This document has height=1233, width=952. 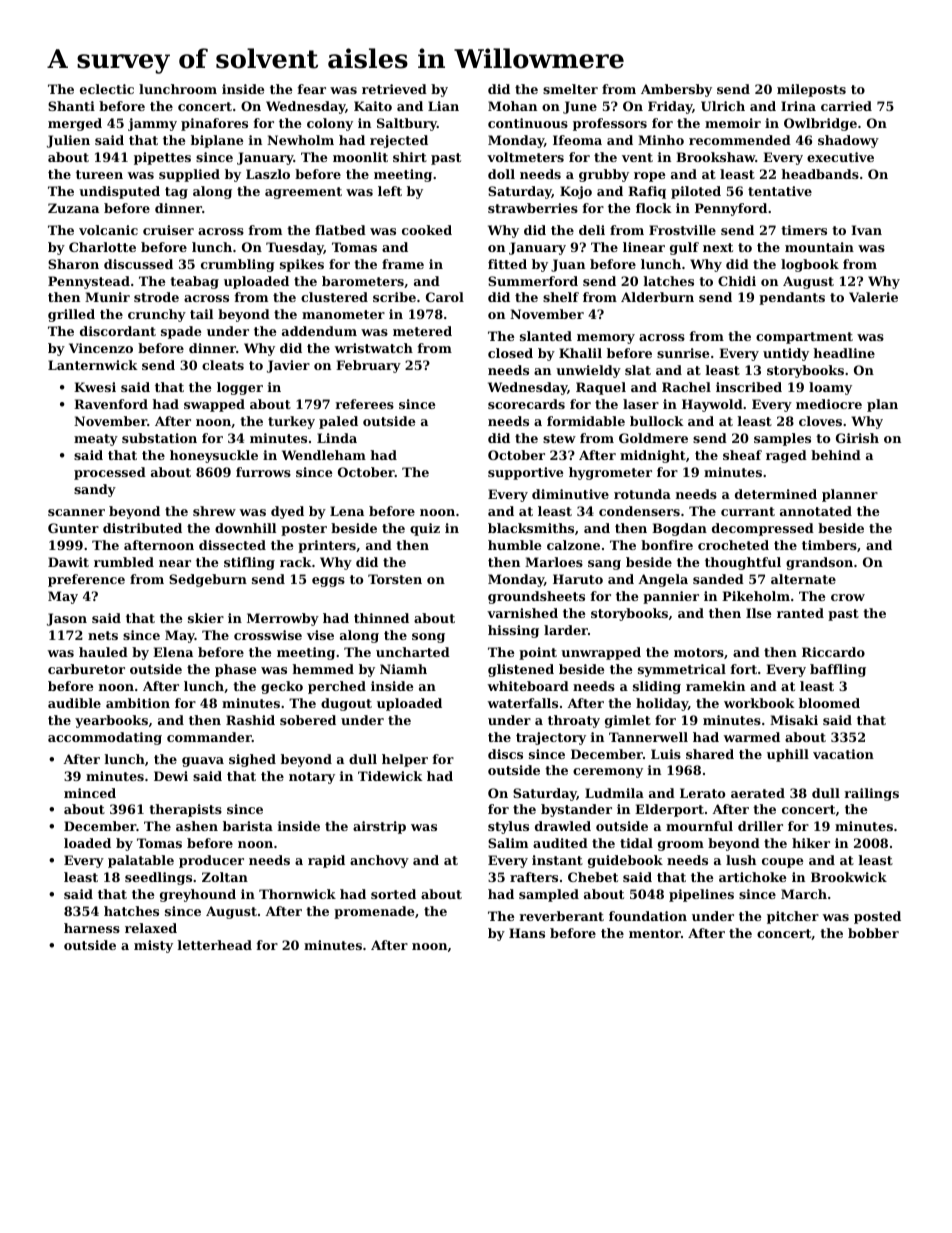 What do you see at coordinates (843, 754) in the document?
I see `vacation` at bounding box center [843, 754].
